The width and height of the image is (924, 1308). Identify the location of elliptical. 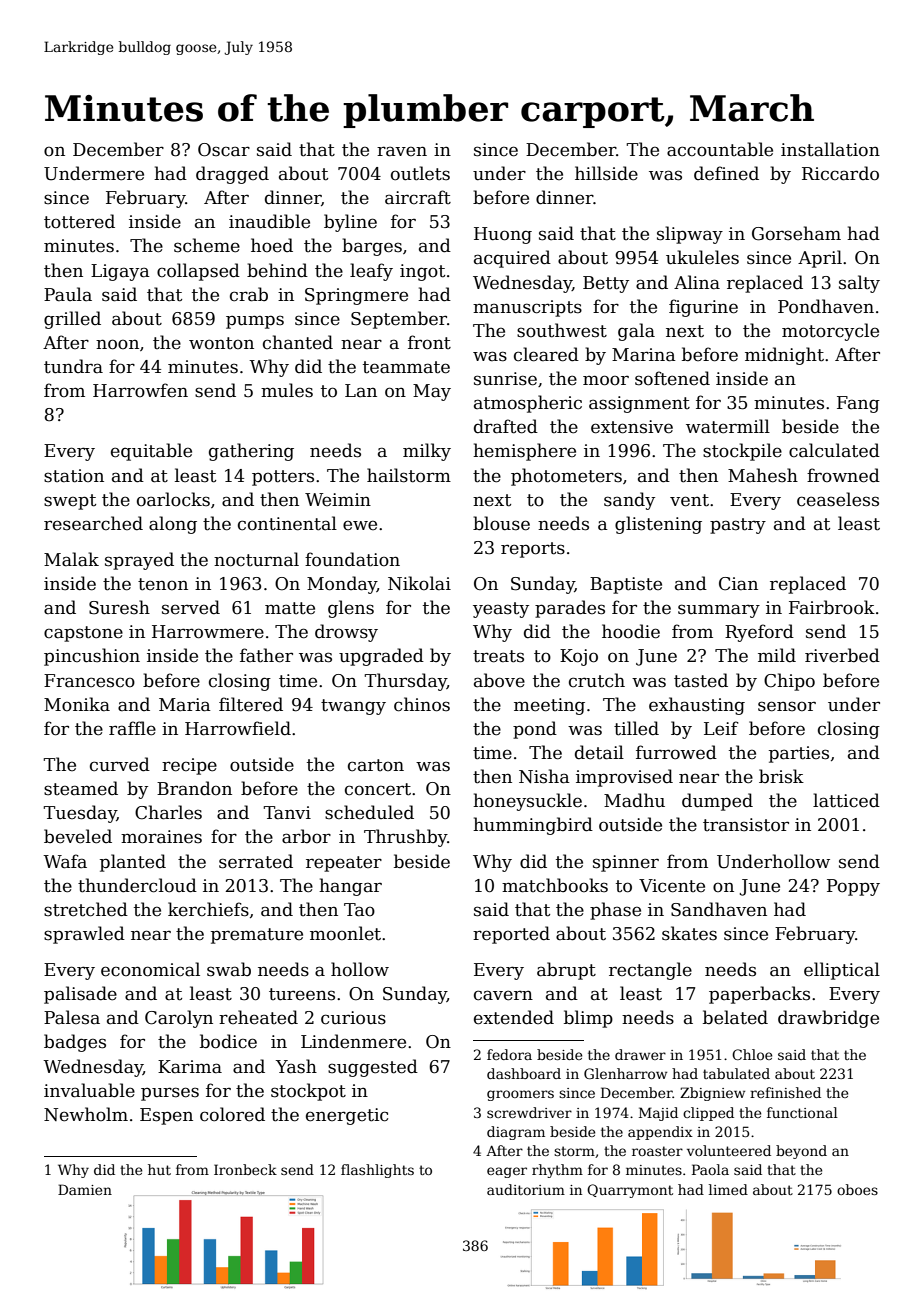
(842, 971).
